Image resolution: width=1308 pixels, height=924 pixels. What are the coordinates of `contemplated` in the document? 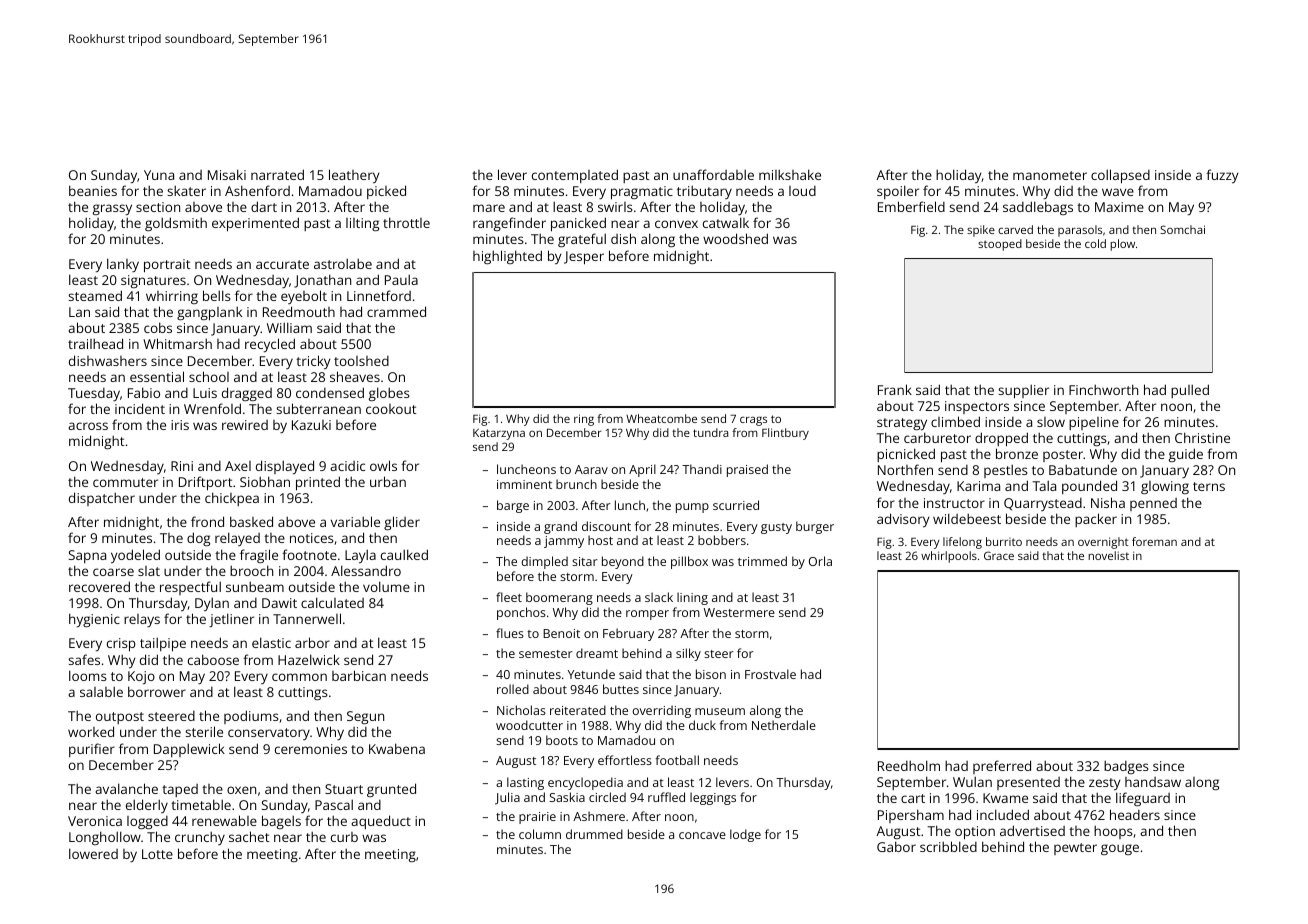 It's located at (575, 176).
